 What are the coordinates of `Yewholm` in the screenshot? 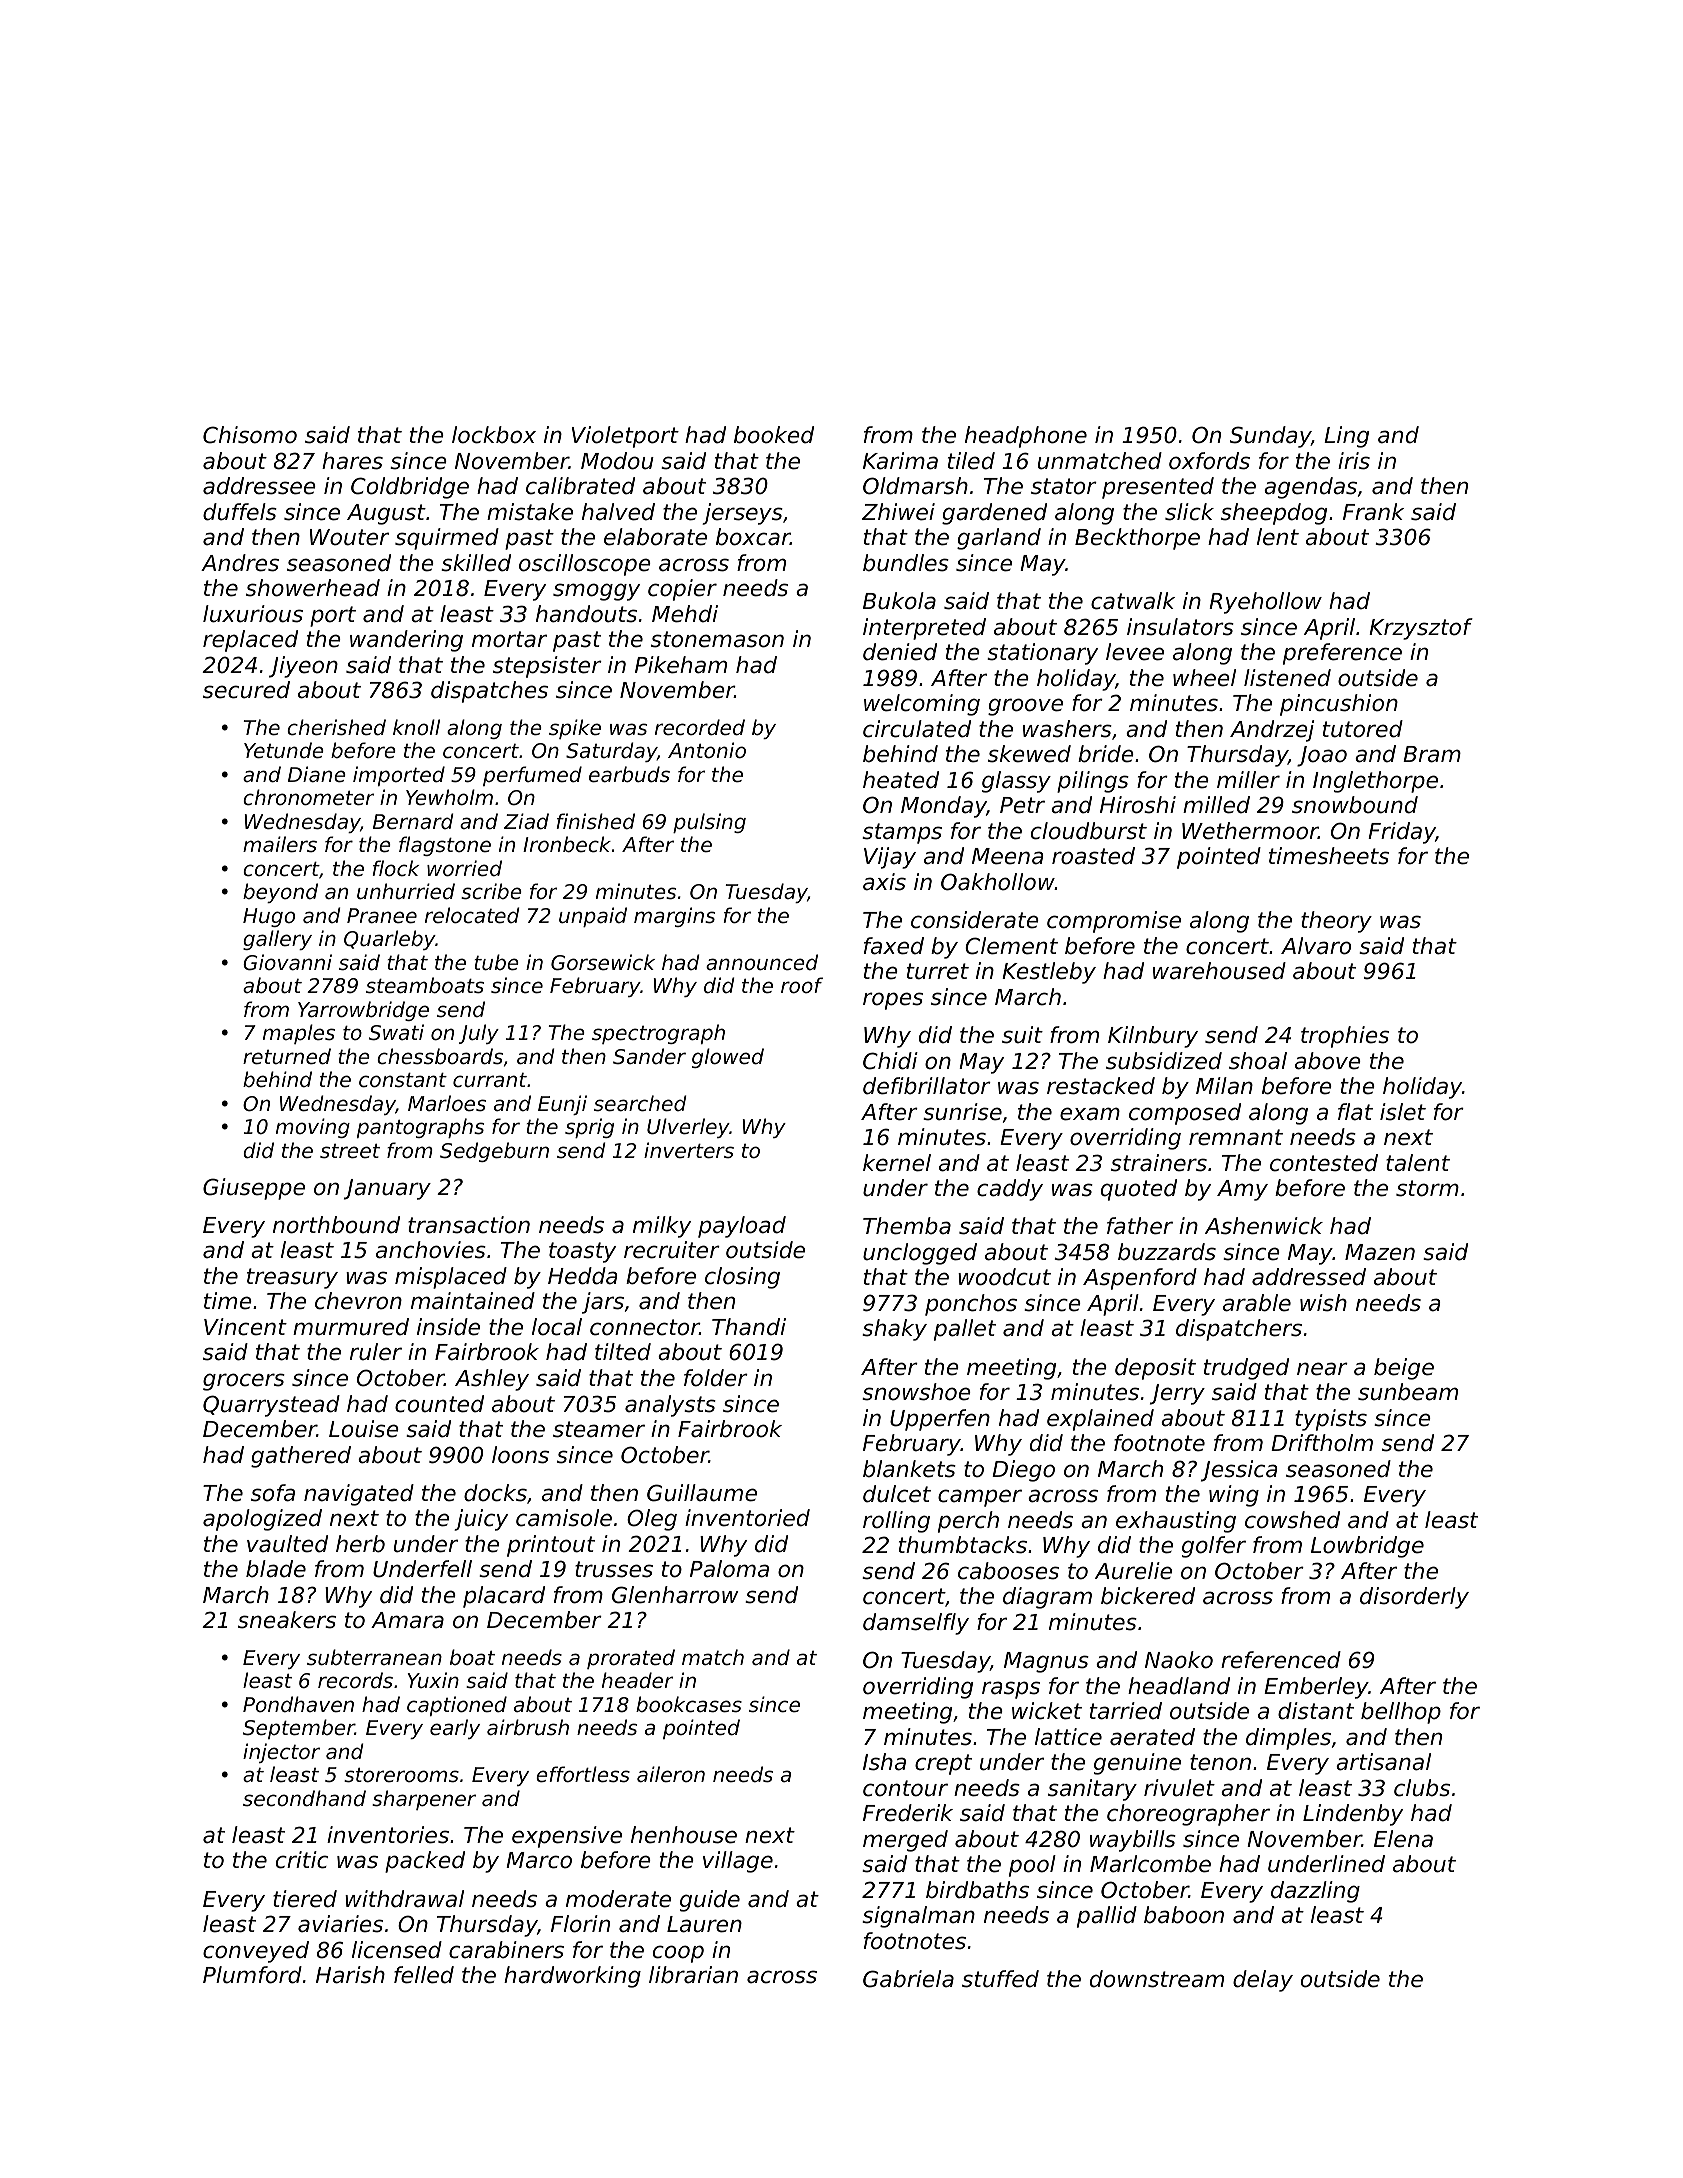 It's located at (449, 797).
